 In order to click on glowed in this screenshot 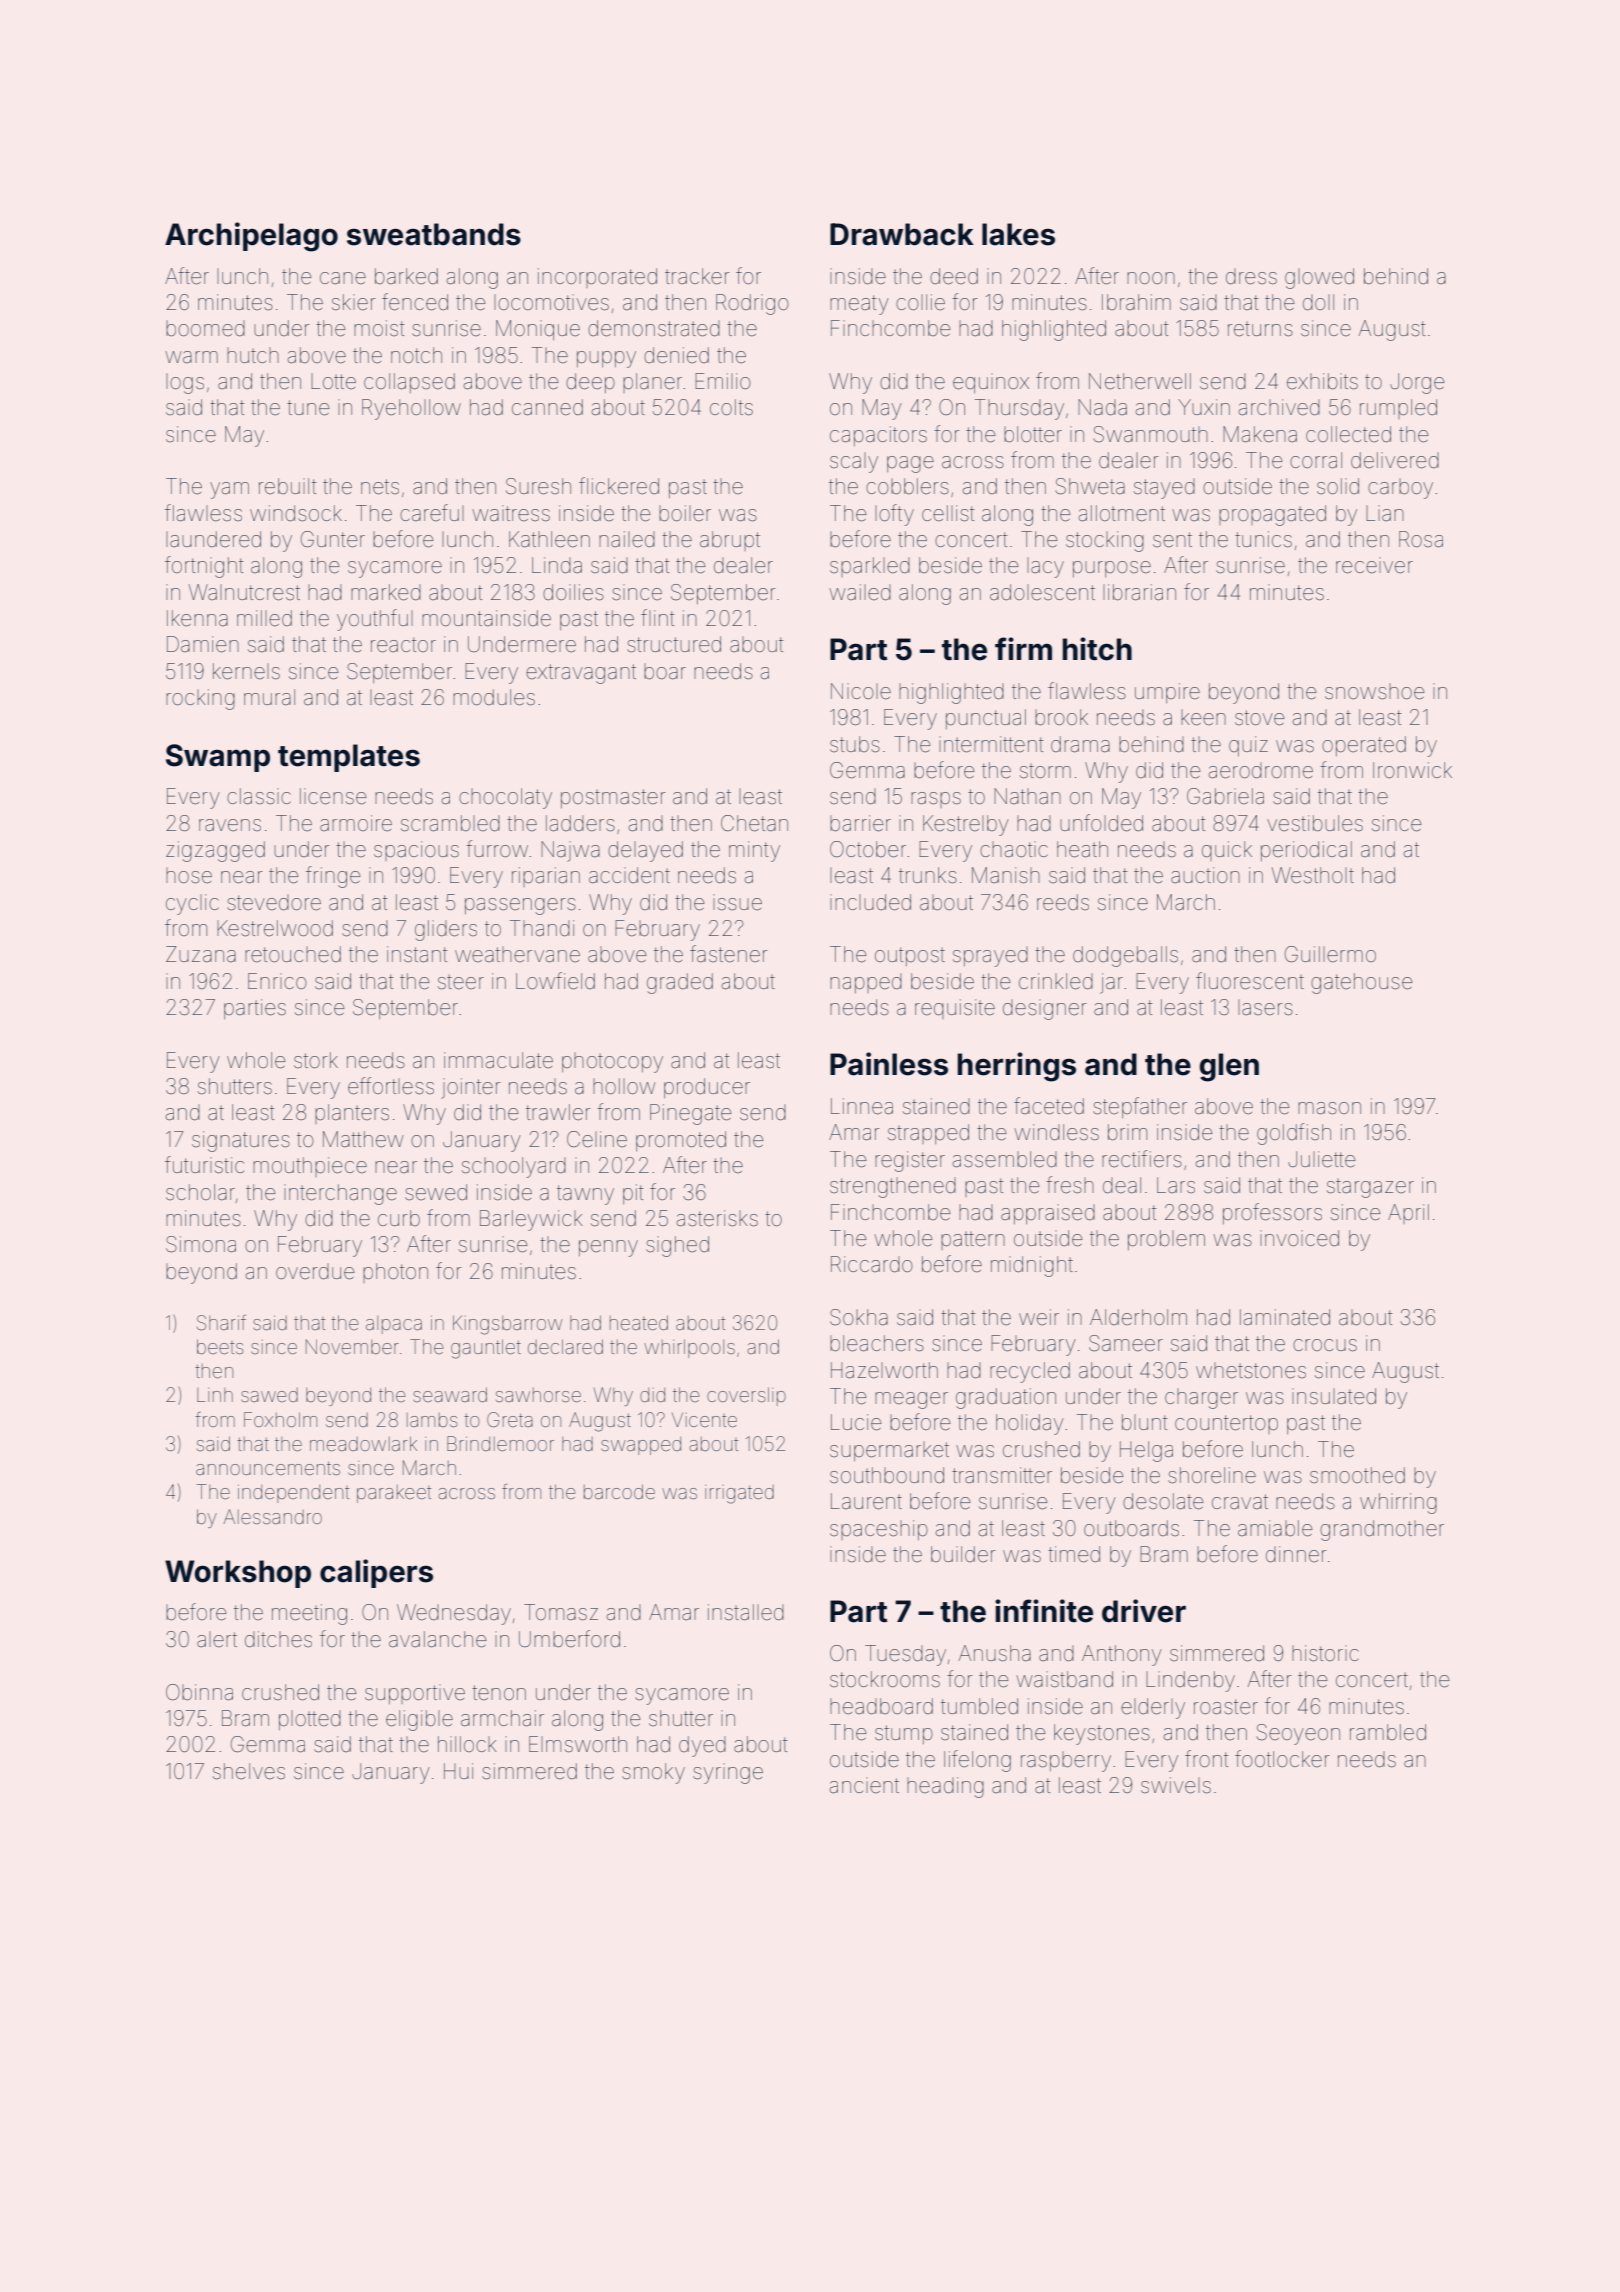, I will do `click(1319, 278)`.
